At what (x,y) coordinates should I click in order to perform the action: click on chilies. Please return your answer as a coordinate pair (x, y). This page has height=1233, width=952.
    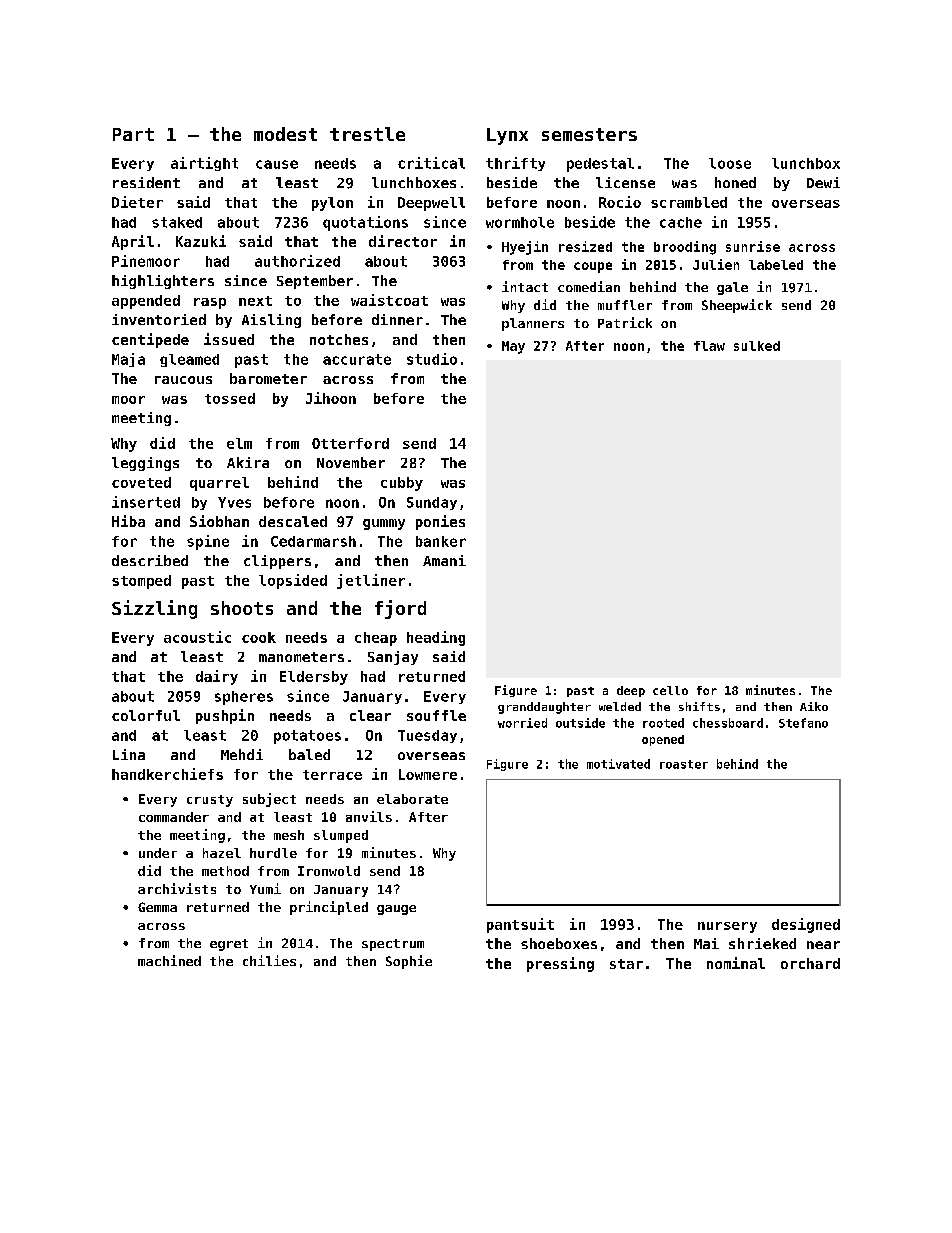
    Looking at the image, I should click on (269, 960).
